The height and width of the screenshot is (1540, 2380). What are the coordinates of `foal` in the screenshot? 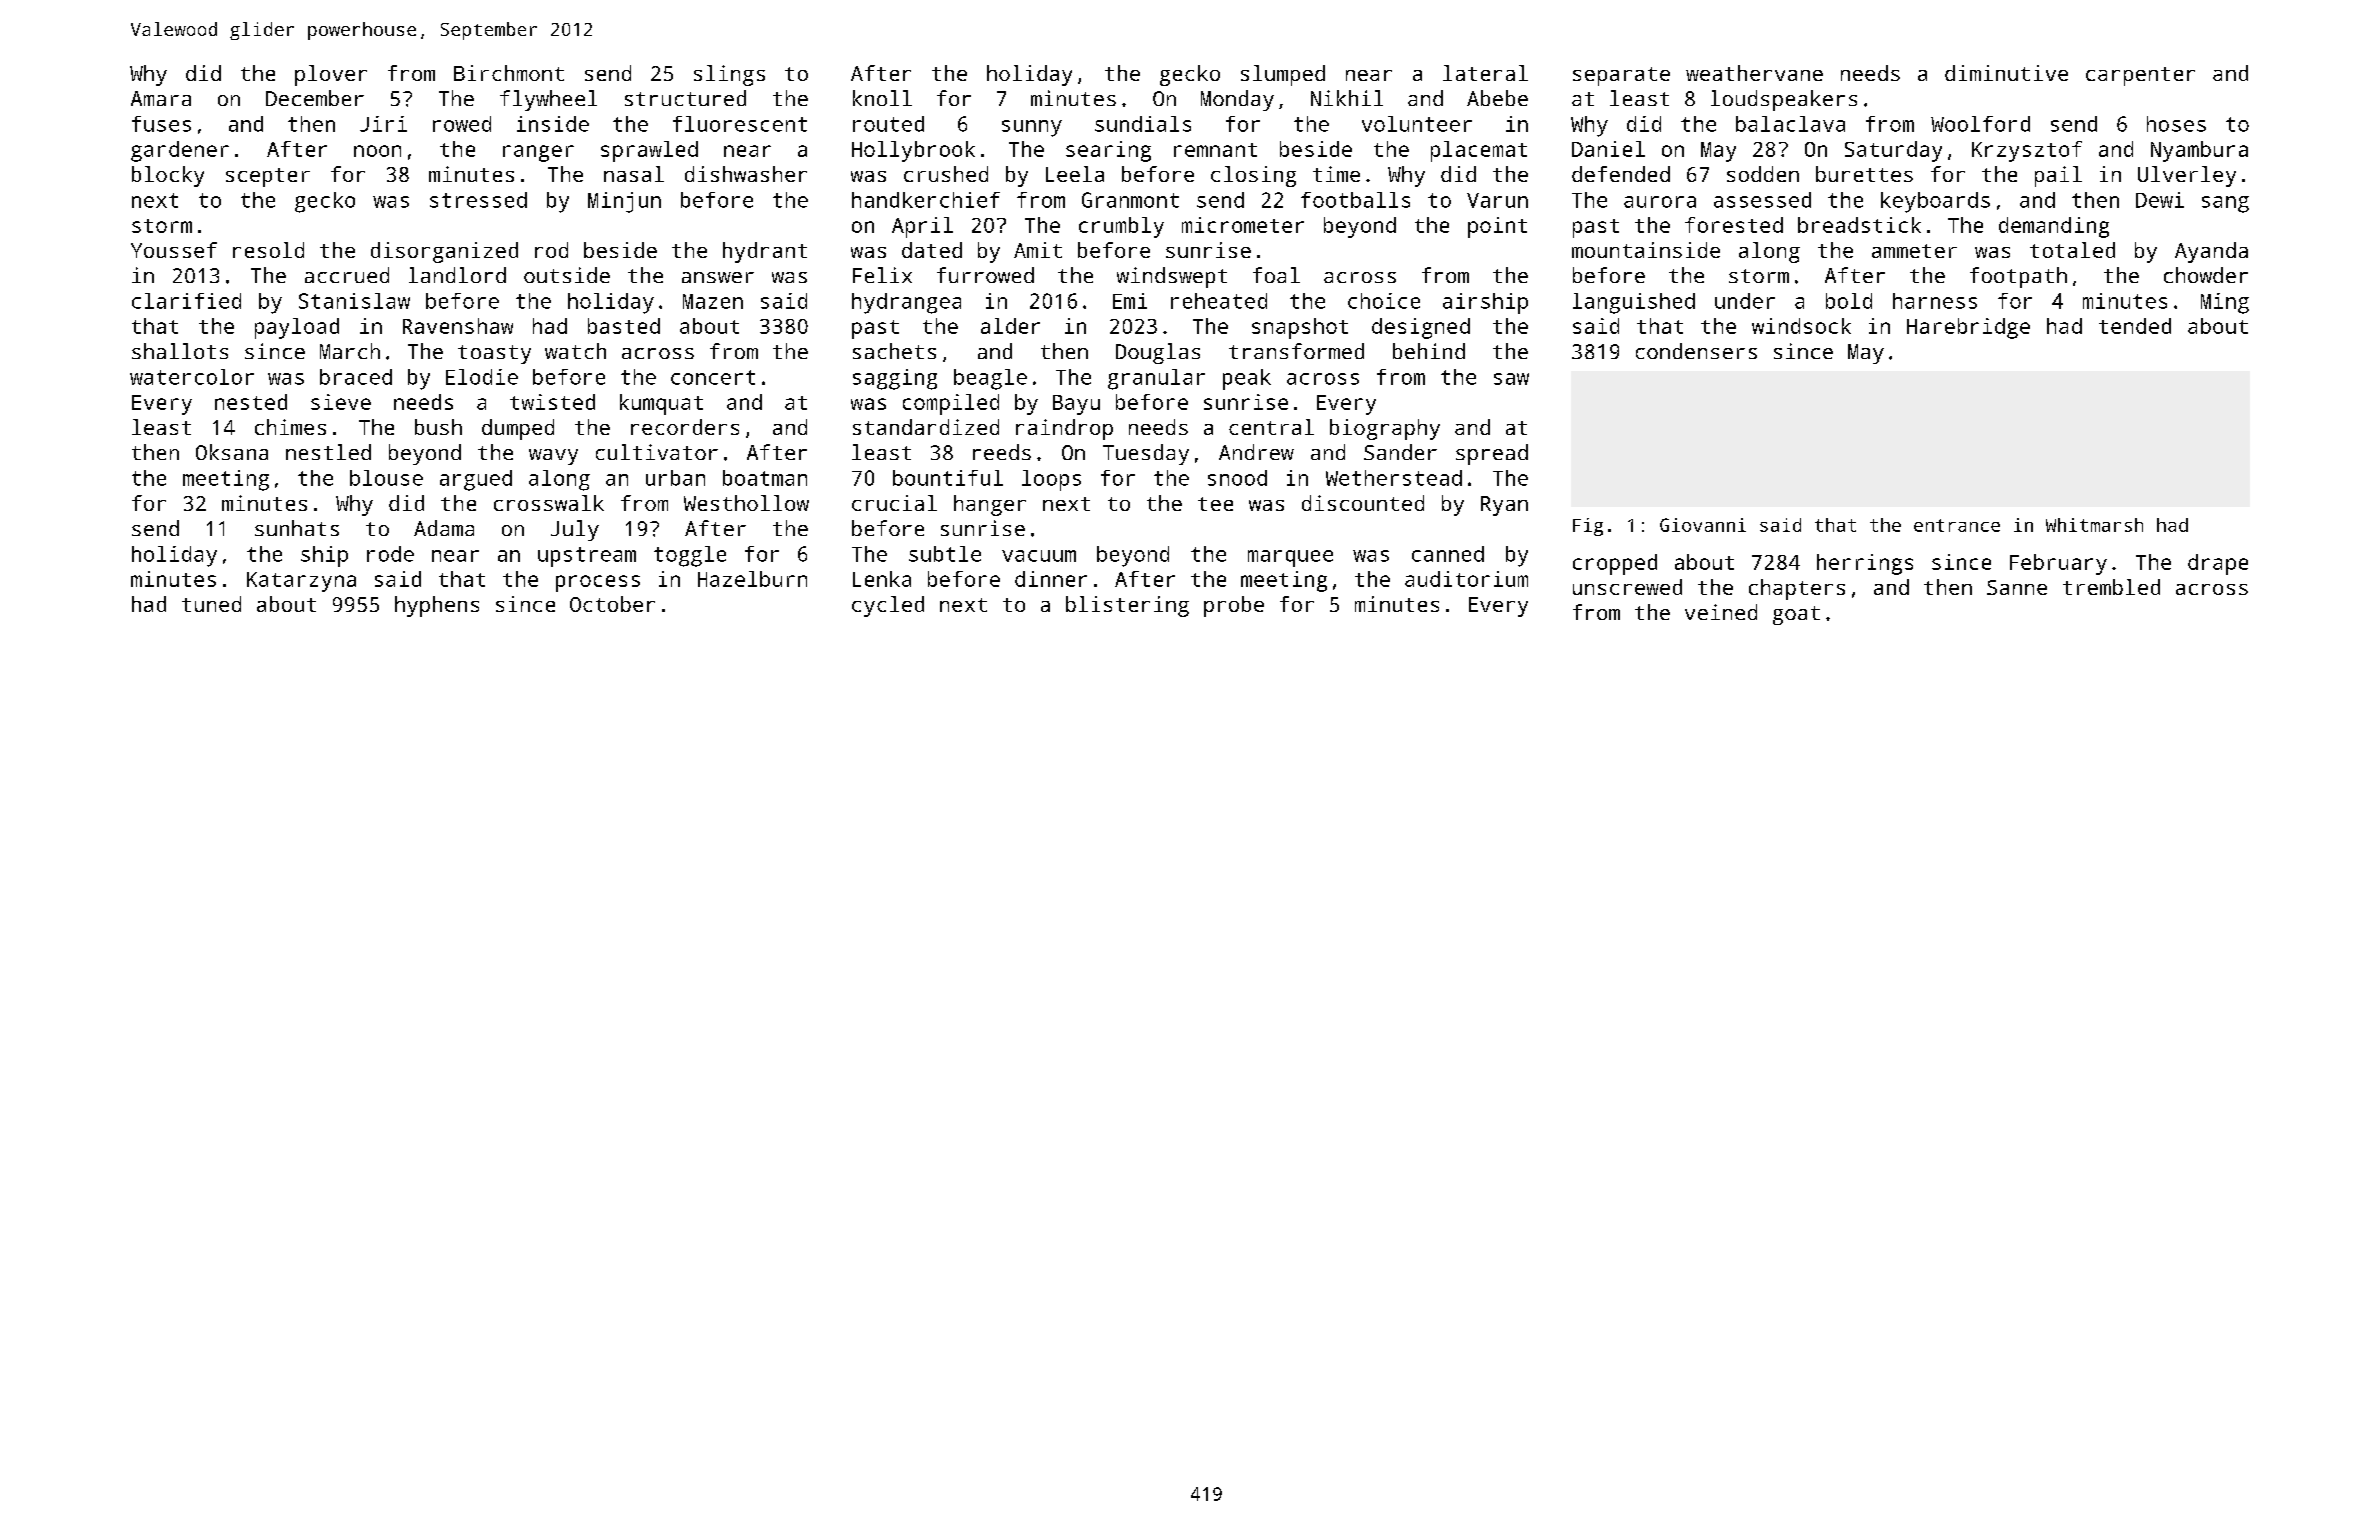 It's located at (1276, 275).
